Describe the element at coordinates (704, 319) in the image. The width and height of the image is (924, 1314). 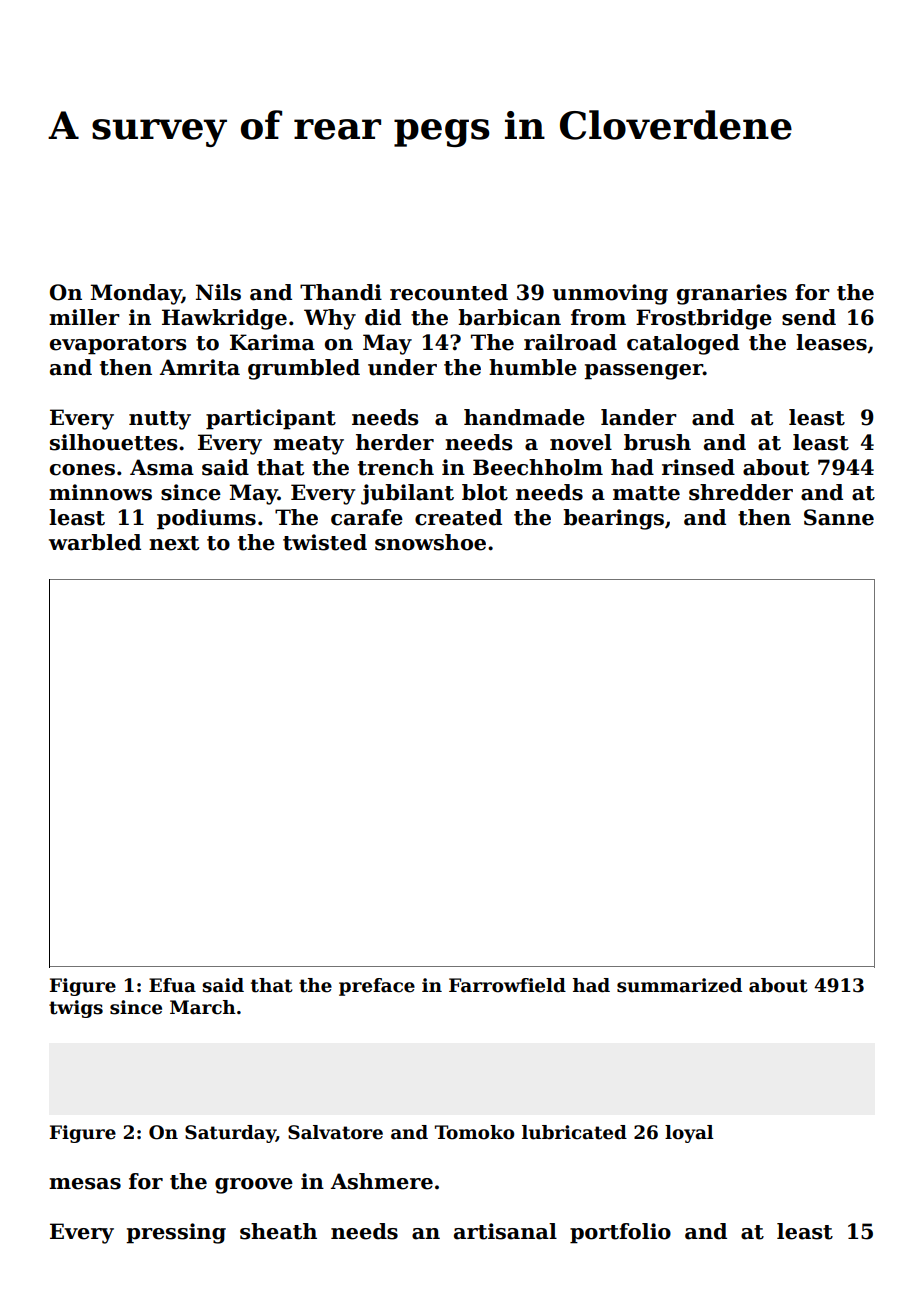
I see `Frostbridge` at that location.
